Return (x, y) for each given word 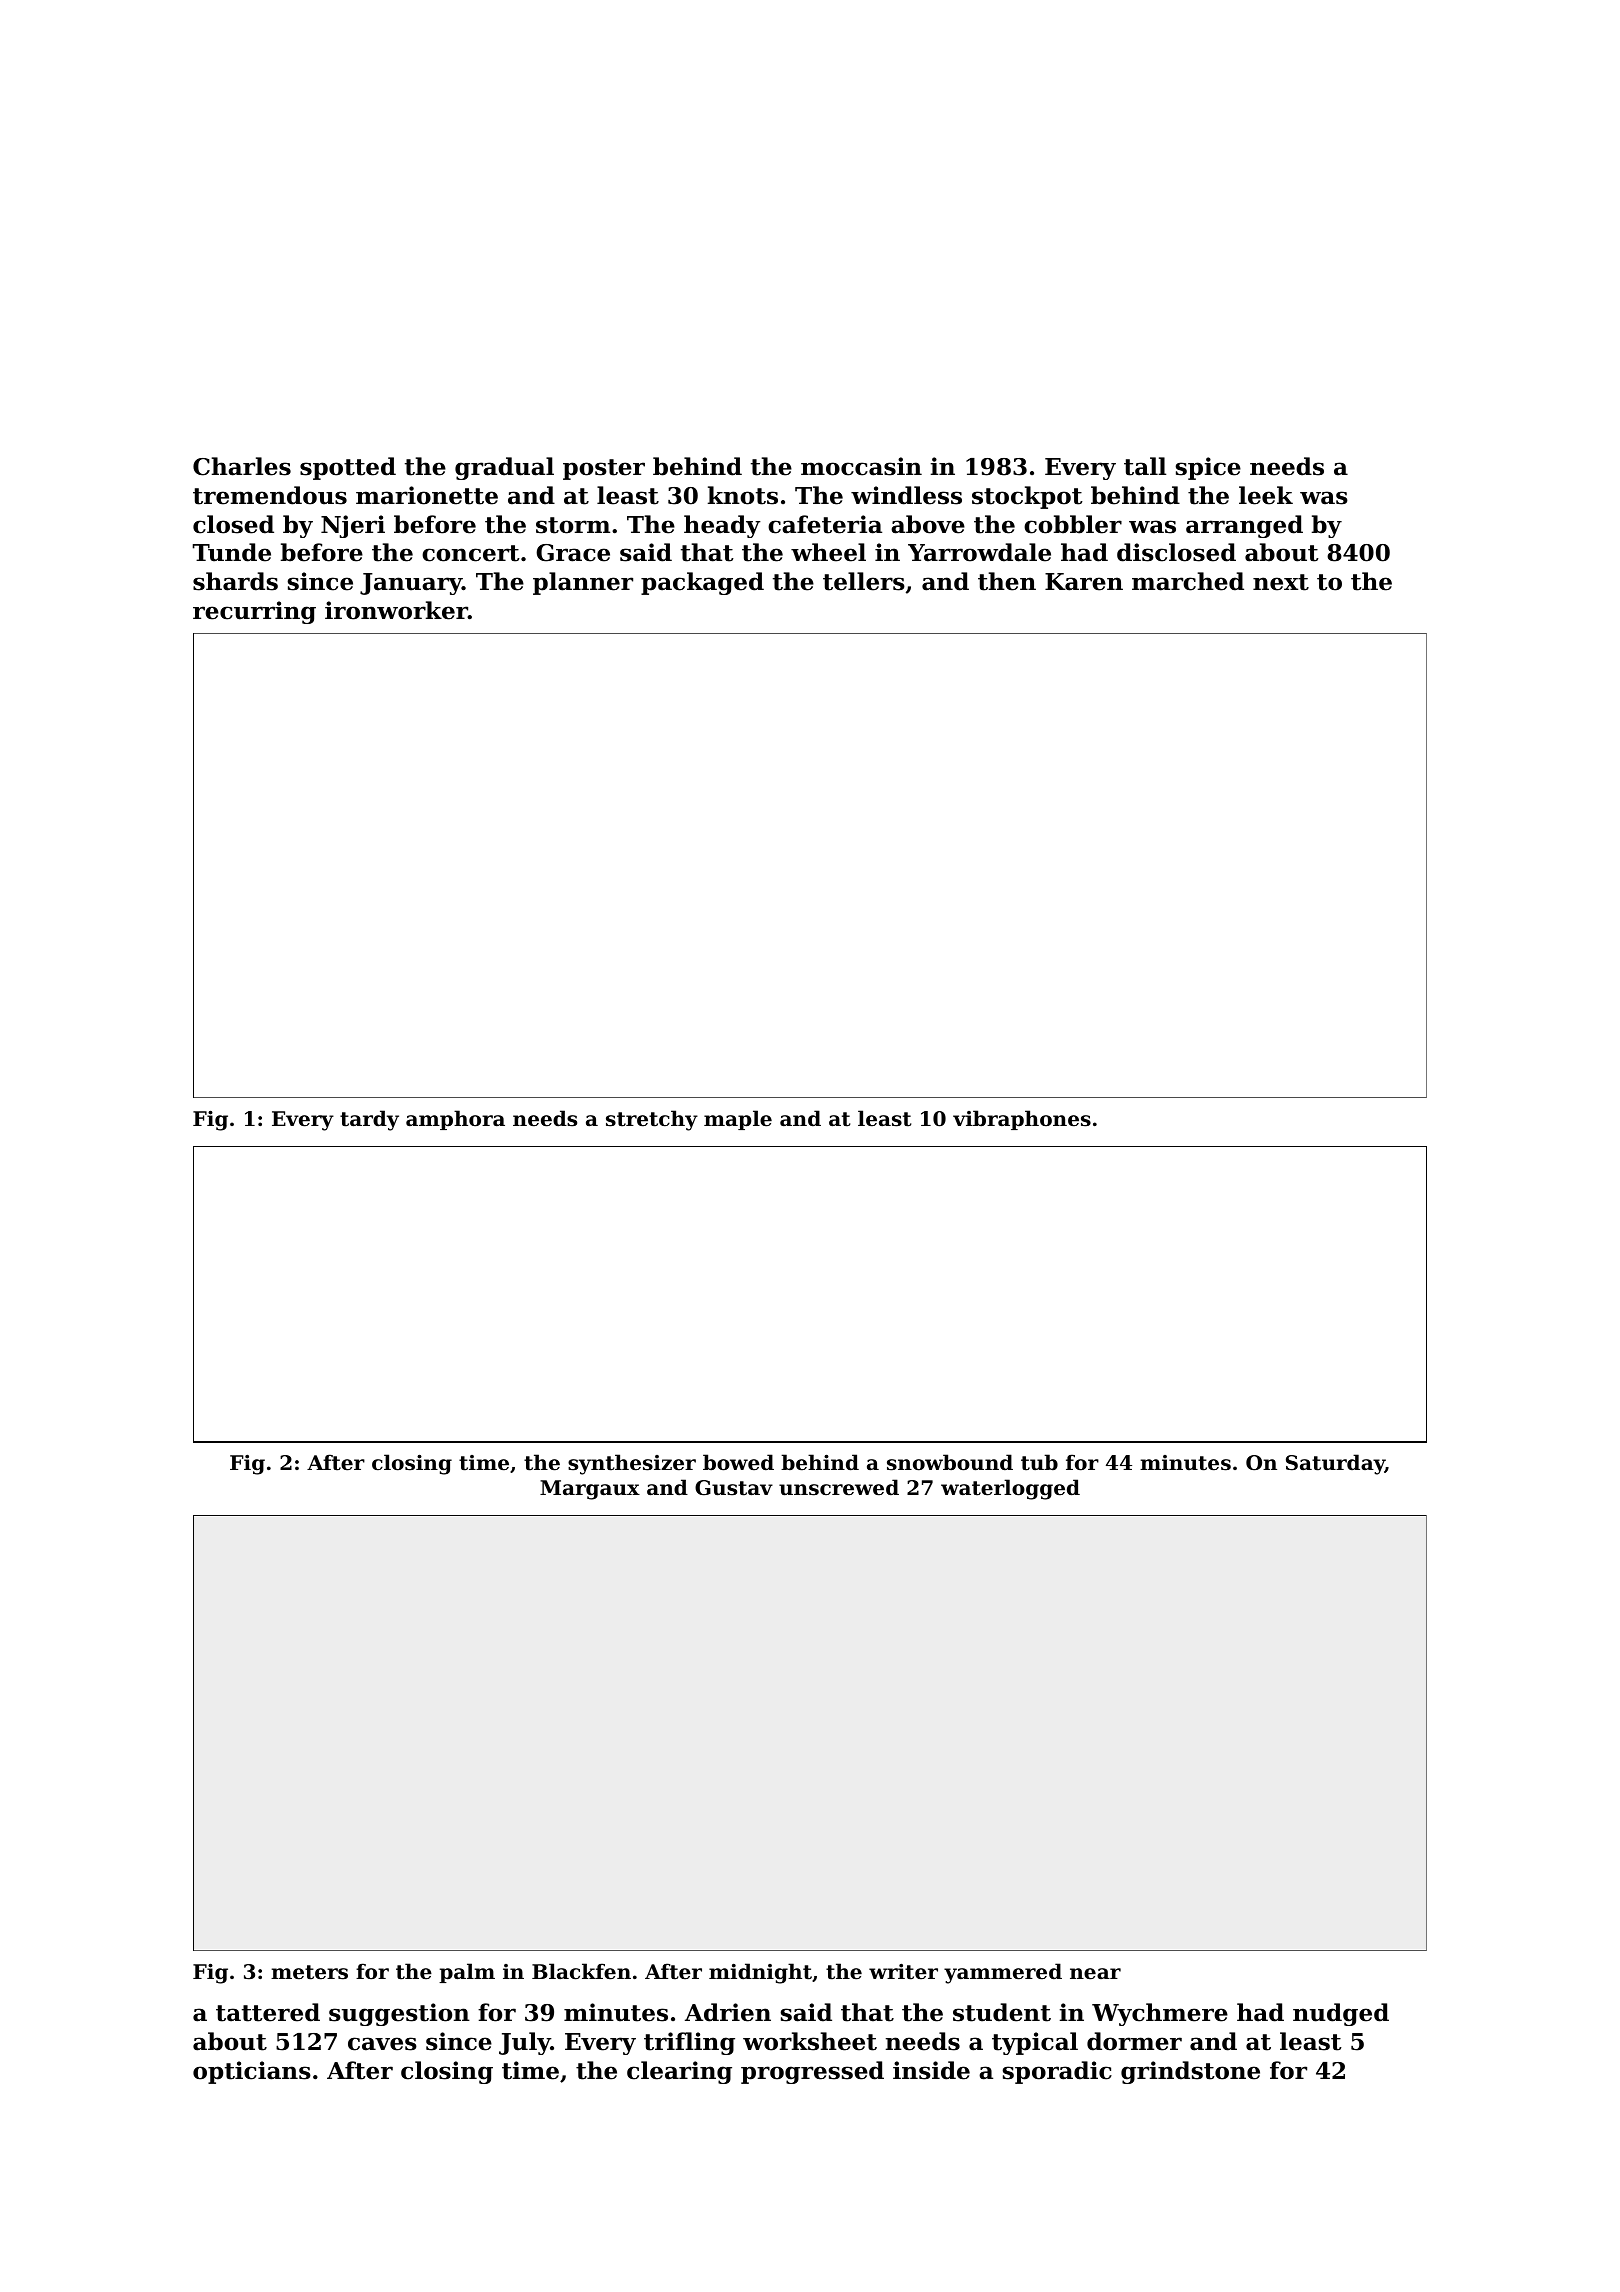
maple (738, 1120)
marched (1188, 581)
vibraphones (1022, 1120)
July (525, 2043)
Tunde (232, 552)
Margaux (590, 1490)
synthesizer (632, 1464)
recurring (254, 612)
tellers (864, 581)
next (1281, 582)
